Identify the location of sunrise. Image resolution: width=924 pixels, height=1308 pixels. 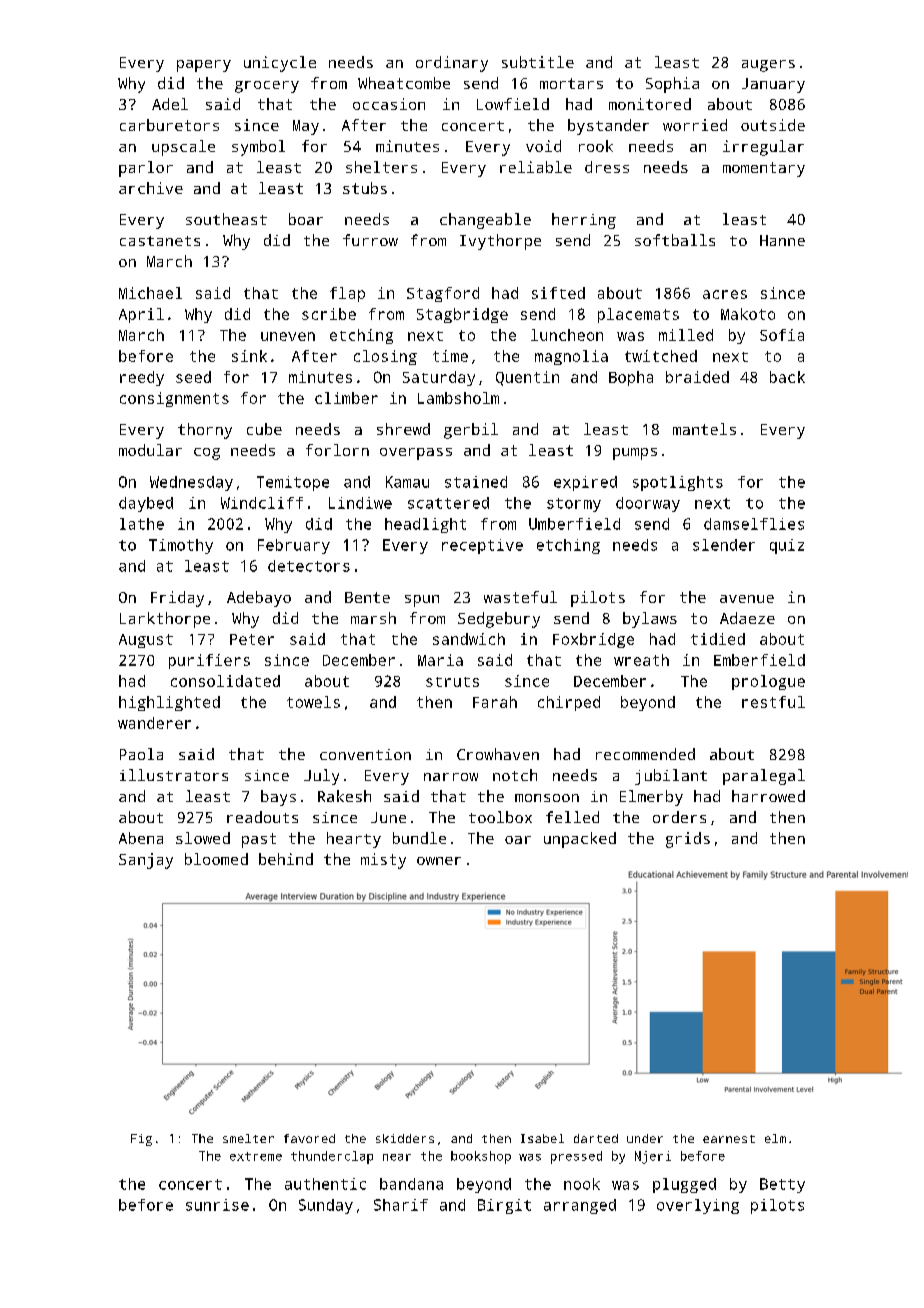
(217, 1205).
